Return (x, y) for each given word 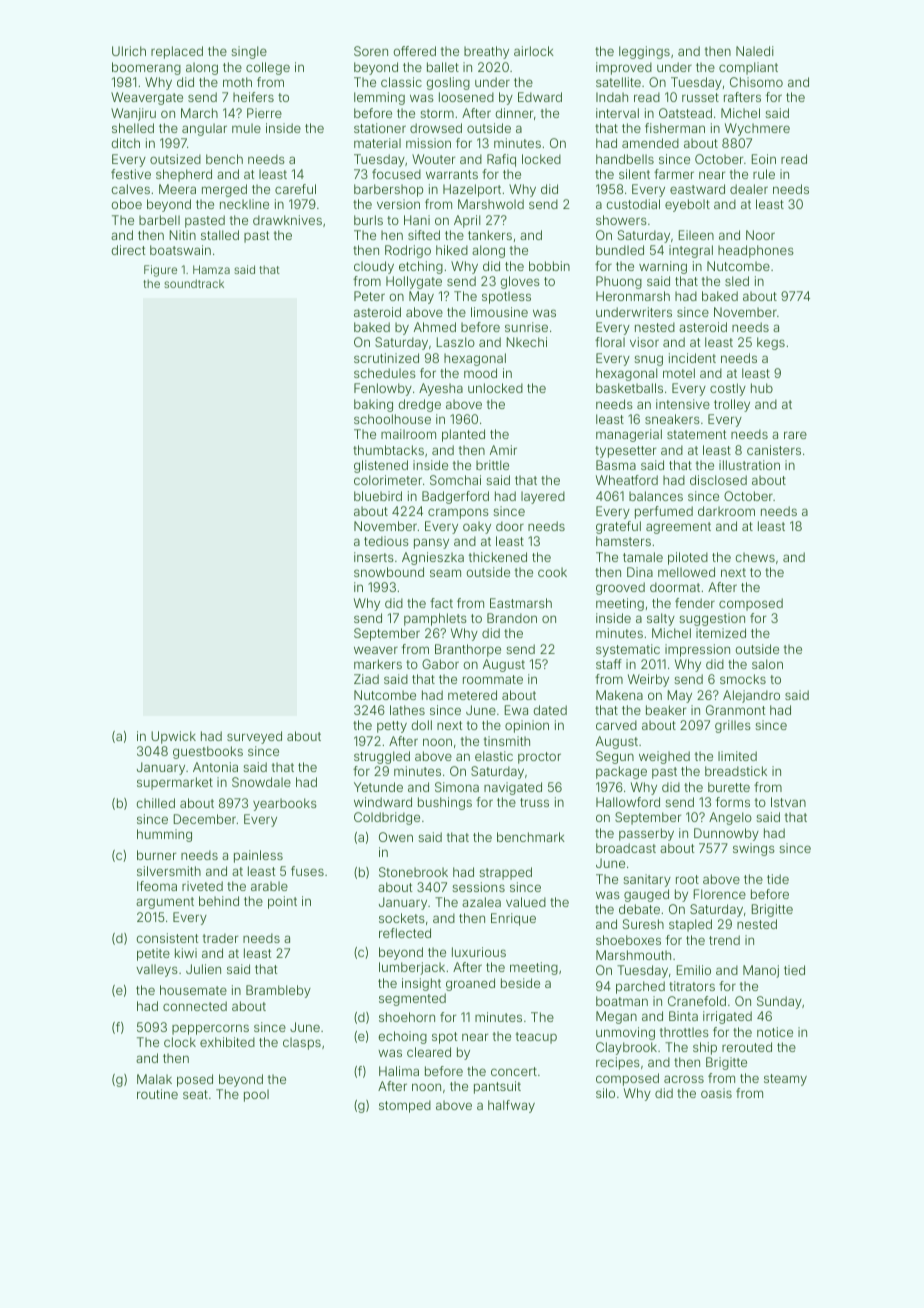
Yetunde (378, 787)
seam (445, 573)
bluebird (378, 496)
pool (256, 1095)
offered (414, 51)
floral (610, 342)
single (249, 52)
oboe (126, 204)
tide (778, 879)
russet (700, 97)
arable (269, 886)
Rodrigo (408, 251)
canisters (774, 450)
